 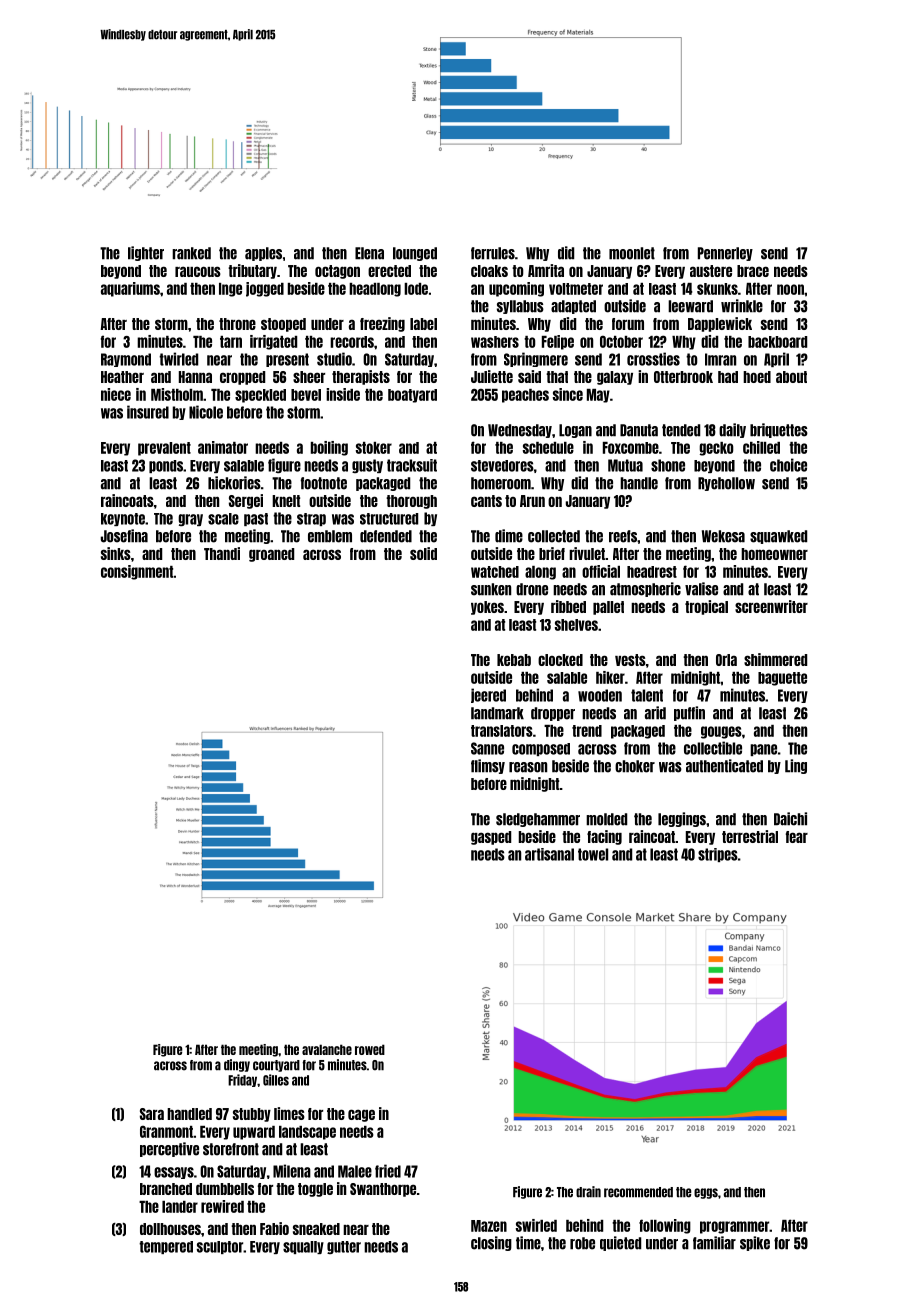 I want to click on closing, so click(x=491, y=1243).
